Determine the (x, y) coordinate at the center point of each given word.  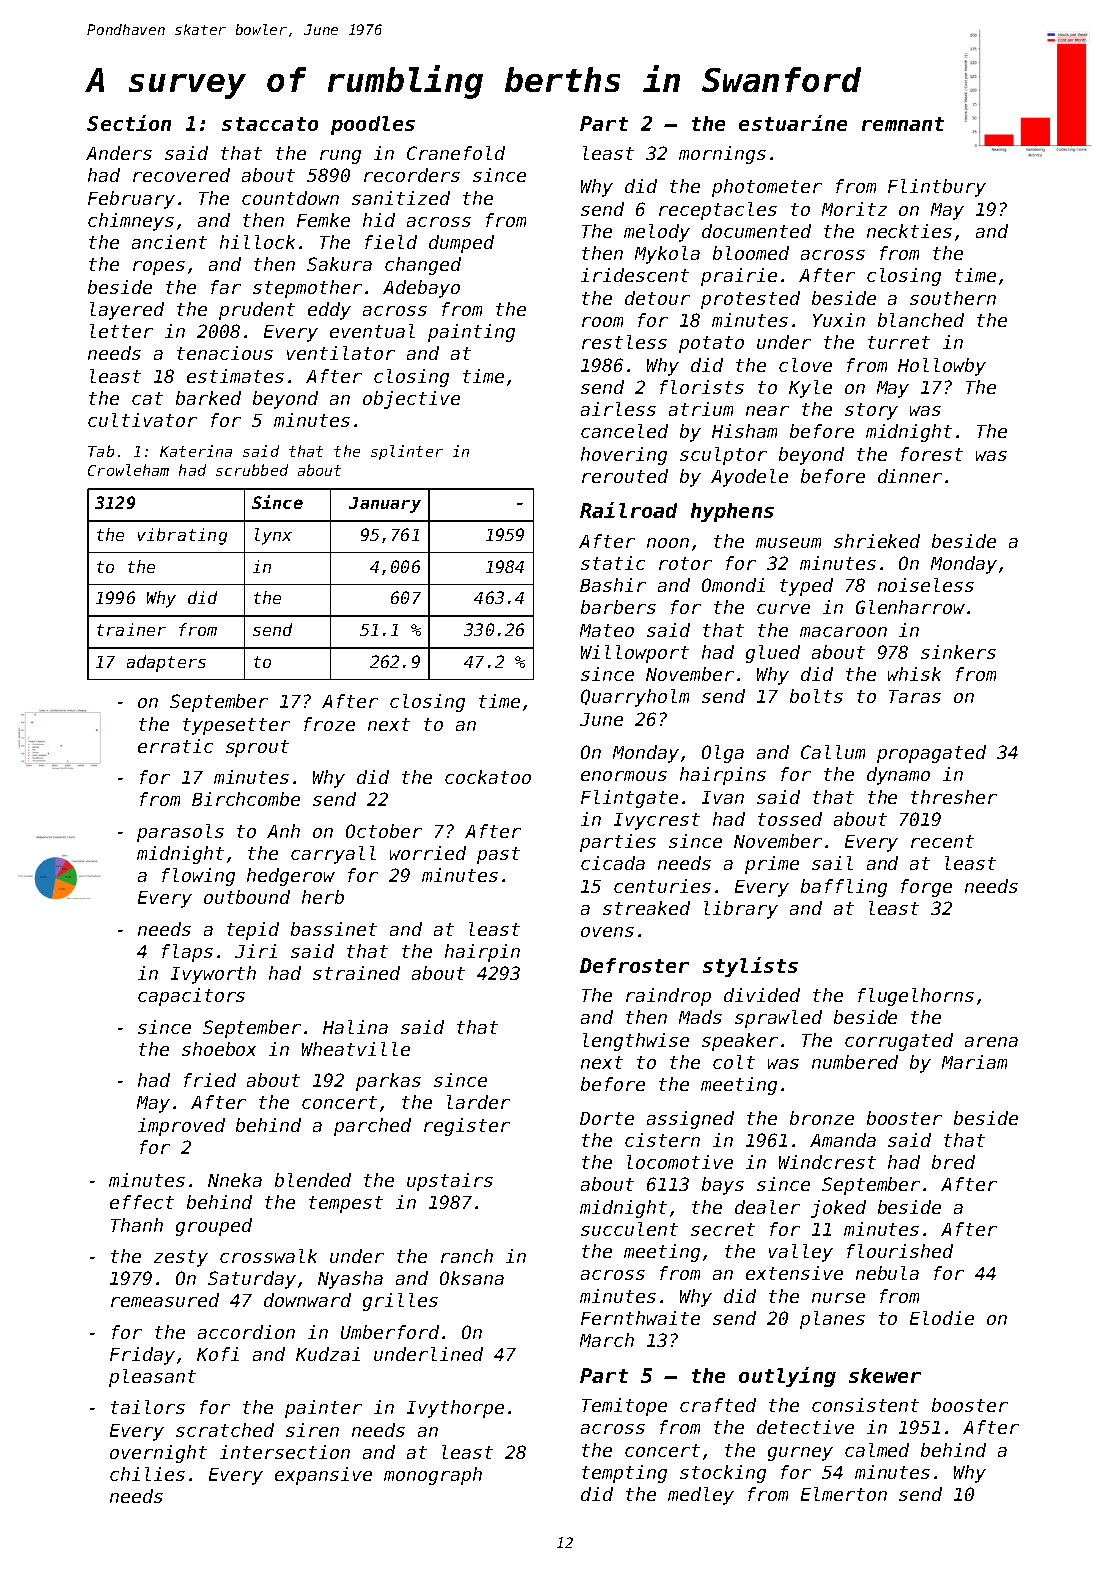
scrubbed (252, 470)
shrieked (877, 541)
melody (657, 233)
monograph (433, 1476)
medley (701, 1496)
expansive (323, 1476)
